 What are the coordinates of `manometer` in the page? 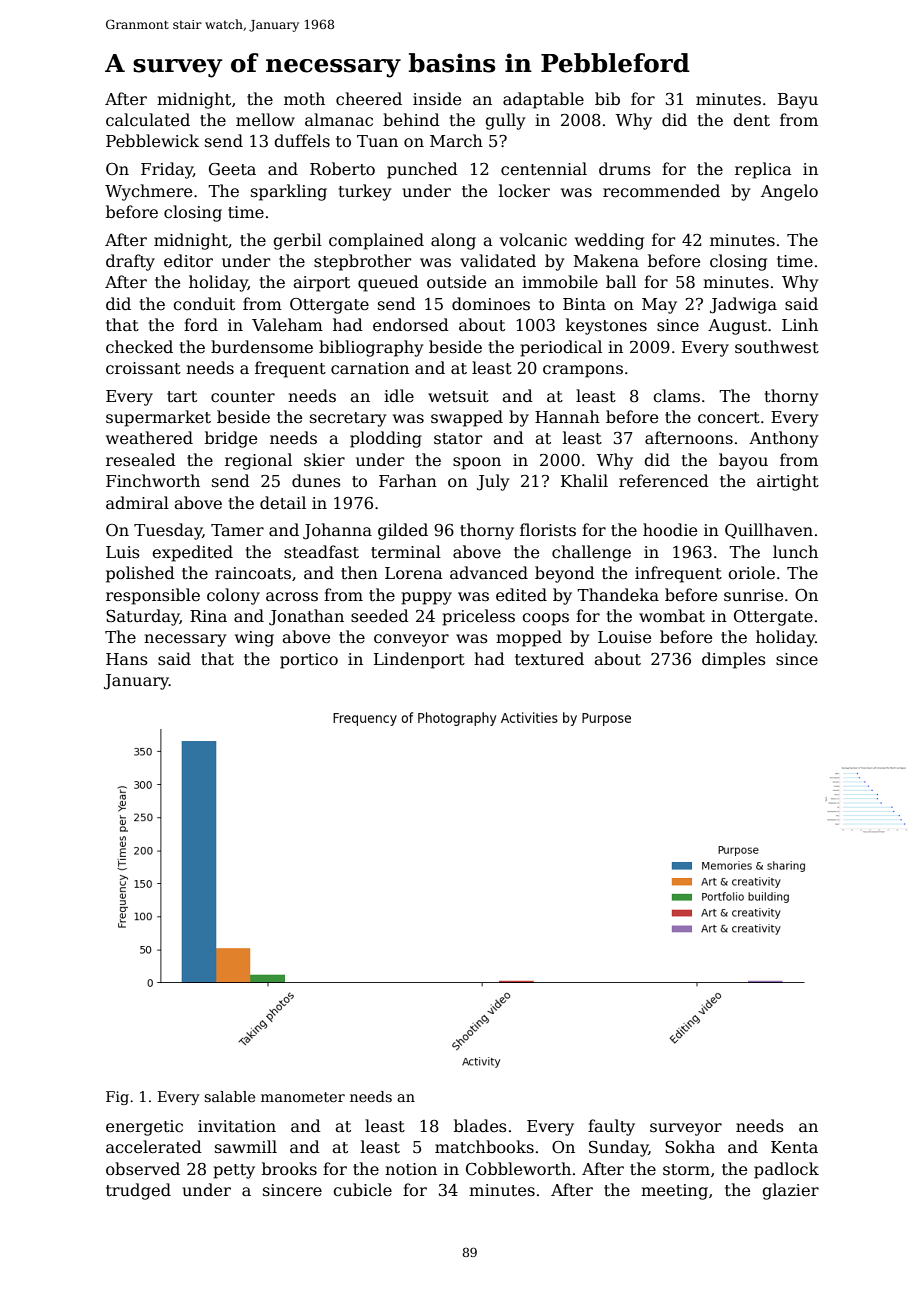 It's located at (303, 1097).
